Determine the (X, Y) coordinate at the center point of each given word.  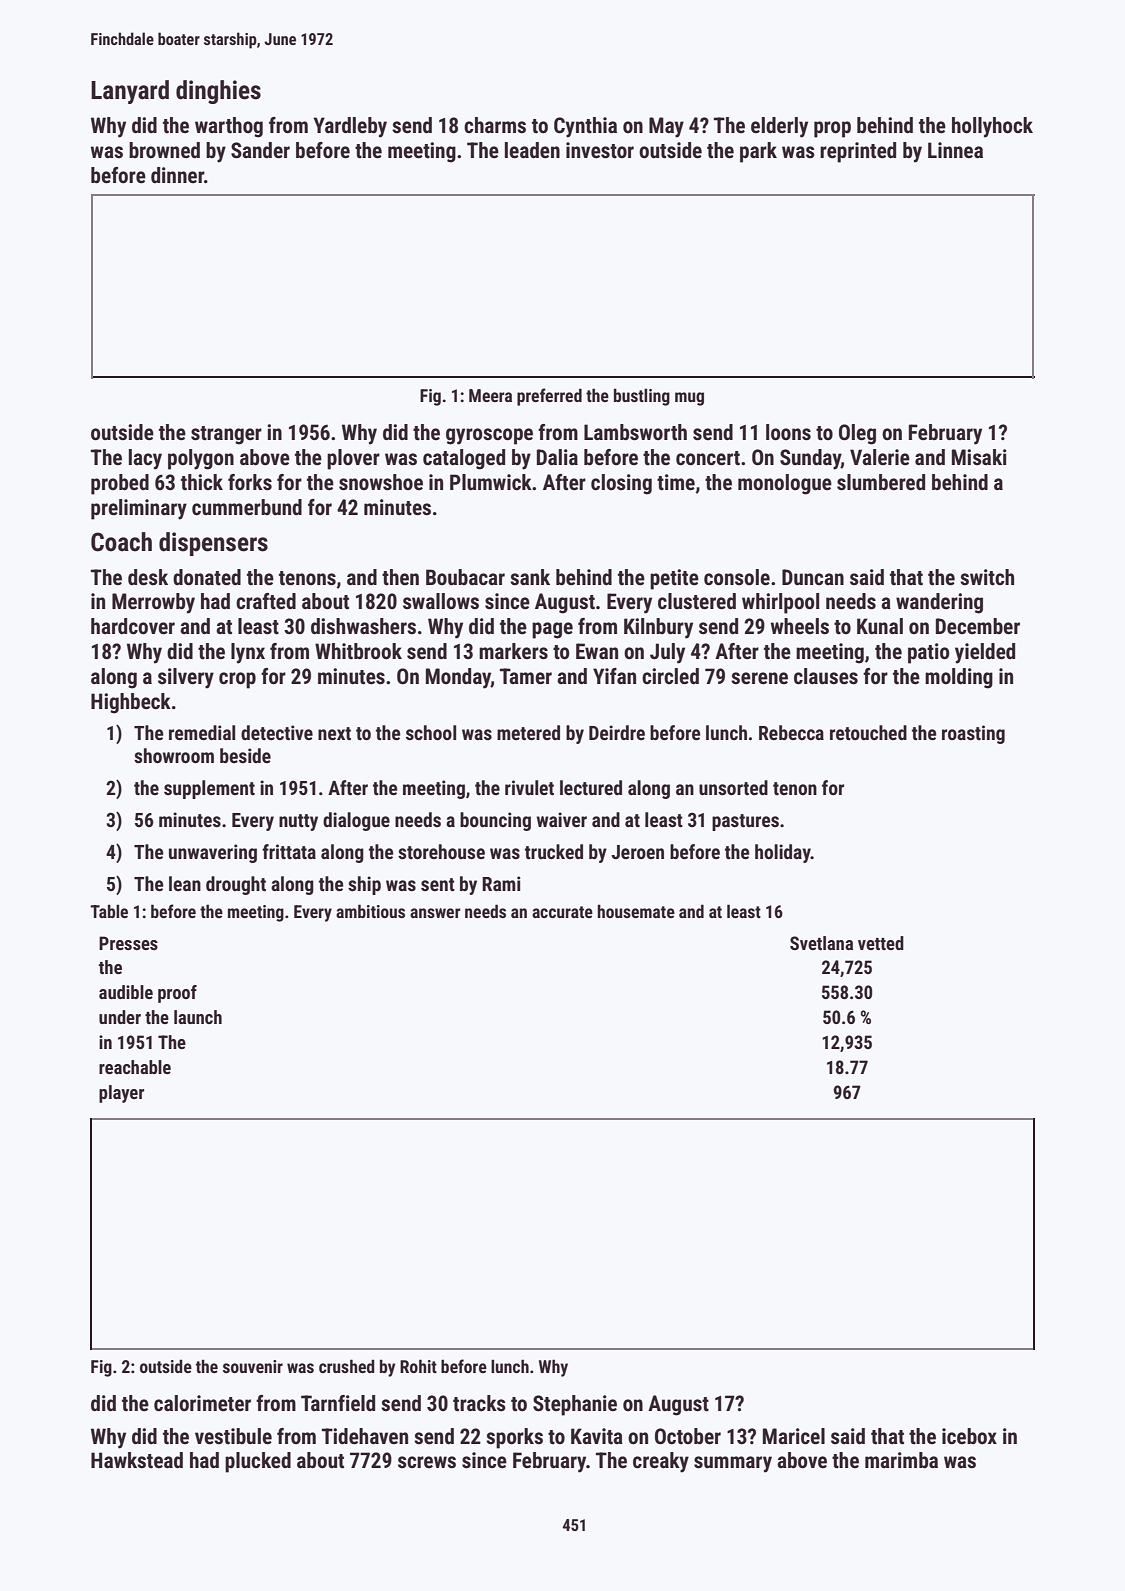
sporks (514, 1438)
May (666, 127)
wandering (939, 603)
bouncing (495, 821)
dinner (177, 175)
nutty (298, 822)
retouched (868, 732)
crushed (347, 1366)
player (121, 1094)
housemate (636, 911)
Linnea (955, 150)
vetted (881, 943)
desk (148, 577)
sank (530, 577)
